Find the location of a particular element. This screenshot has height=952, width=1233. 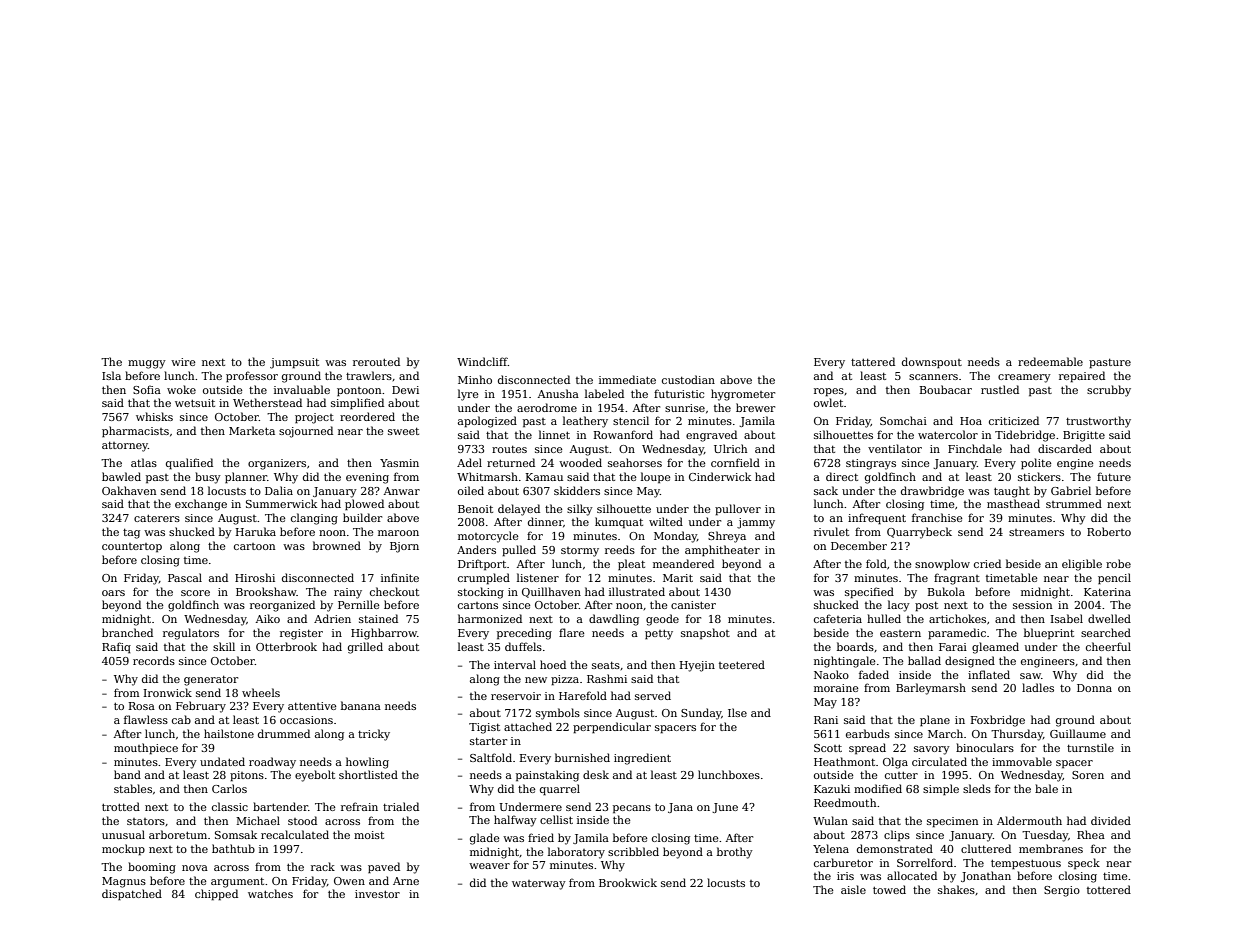

aerodrome is located at coordinates (547, 407).
